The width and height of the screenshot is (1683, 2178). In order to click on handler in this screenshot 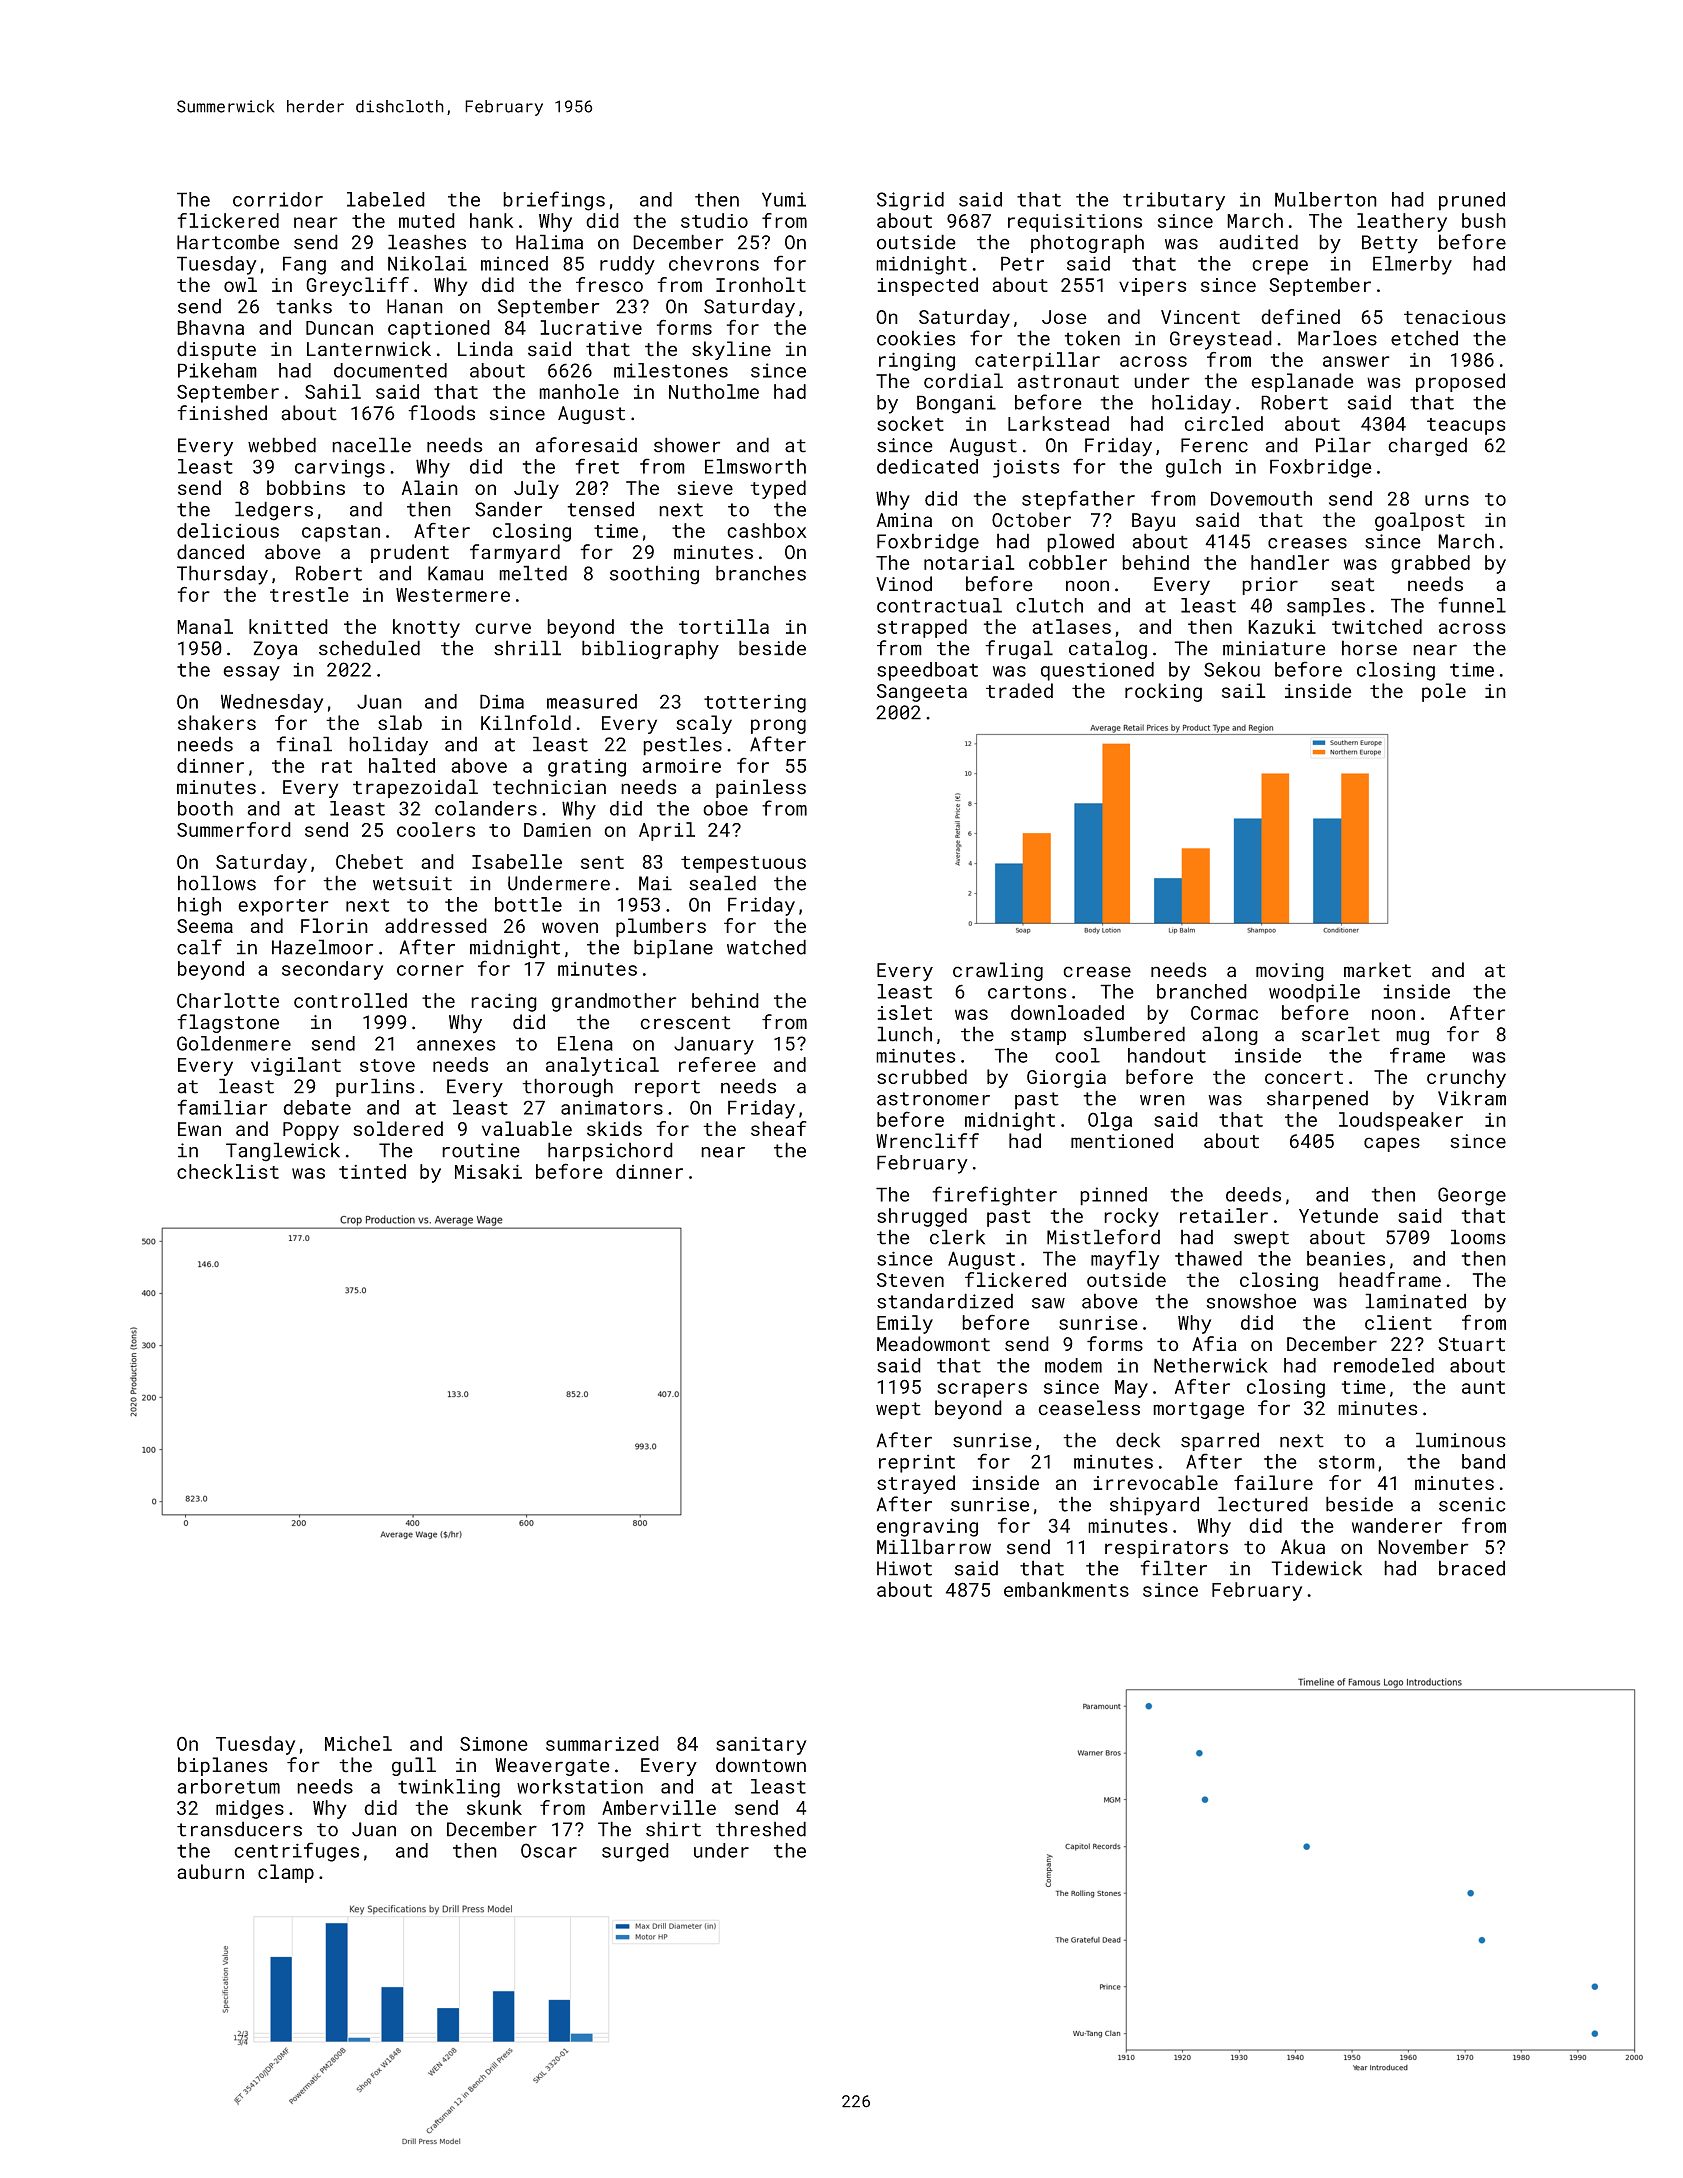, I will do `click(1290, 562)`.
